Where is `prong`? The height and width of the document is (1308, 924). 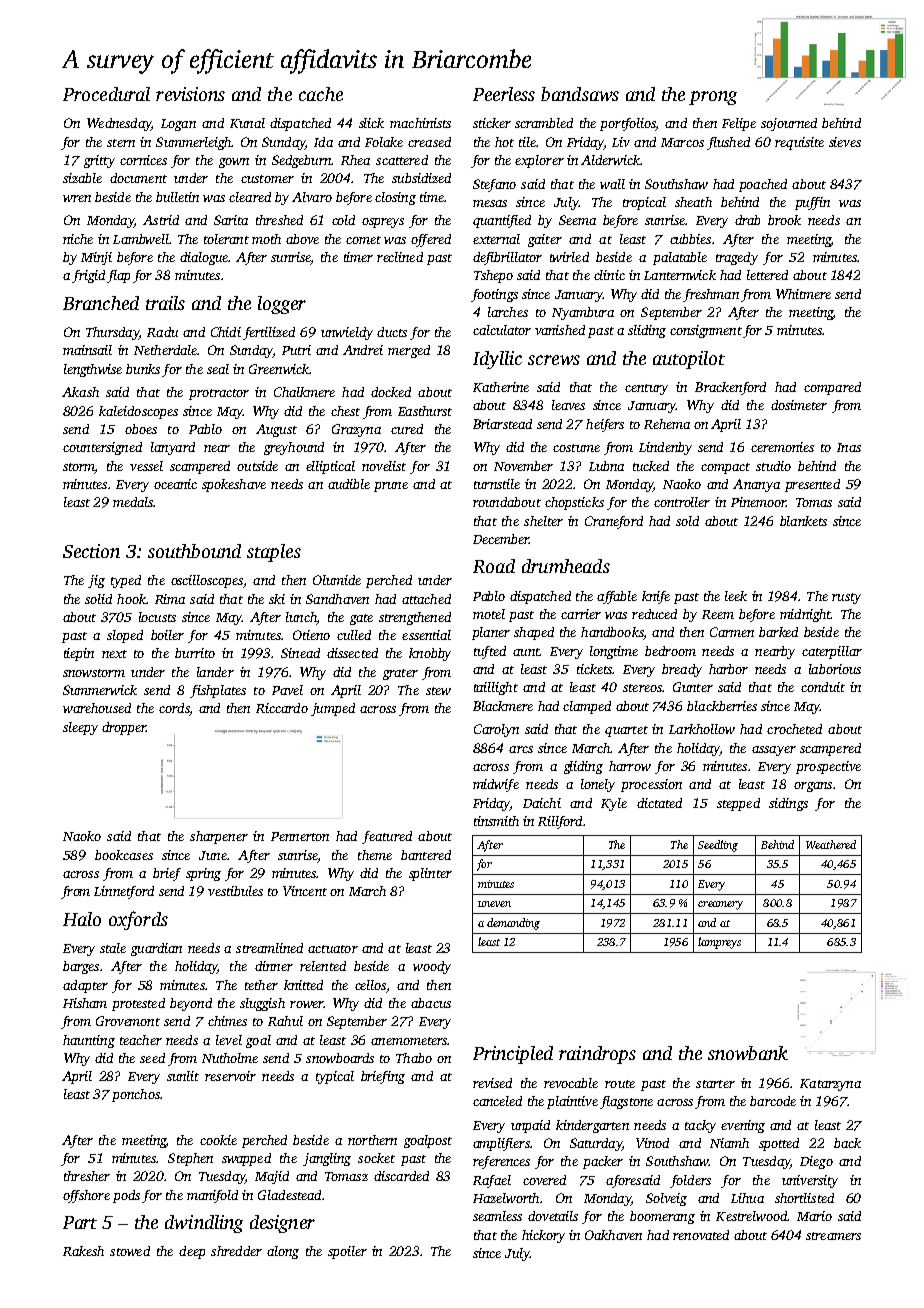
prong is located at coordinates (713, 98).
